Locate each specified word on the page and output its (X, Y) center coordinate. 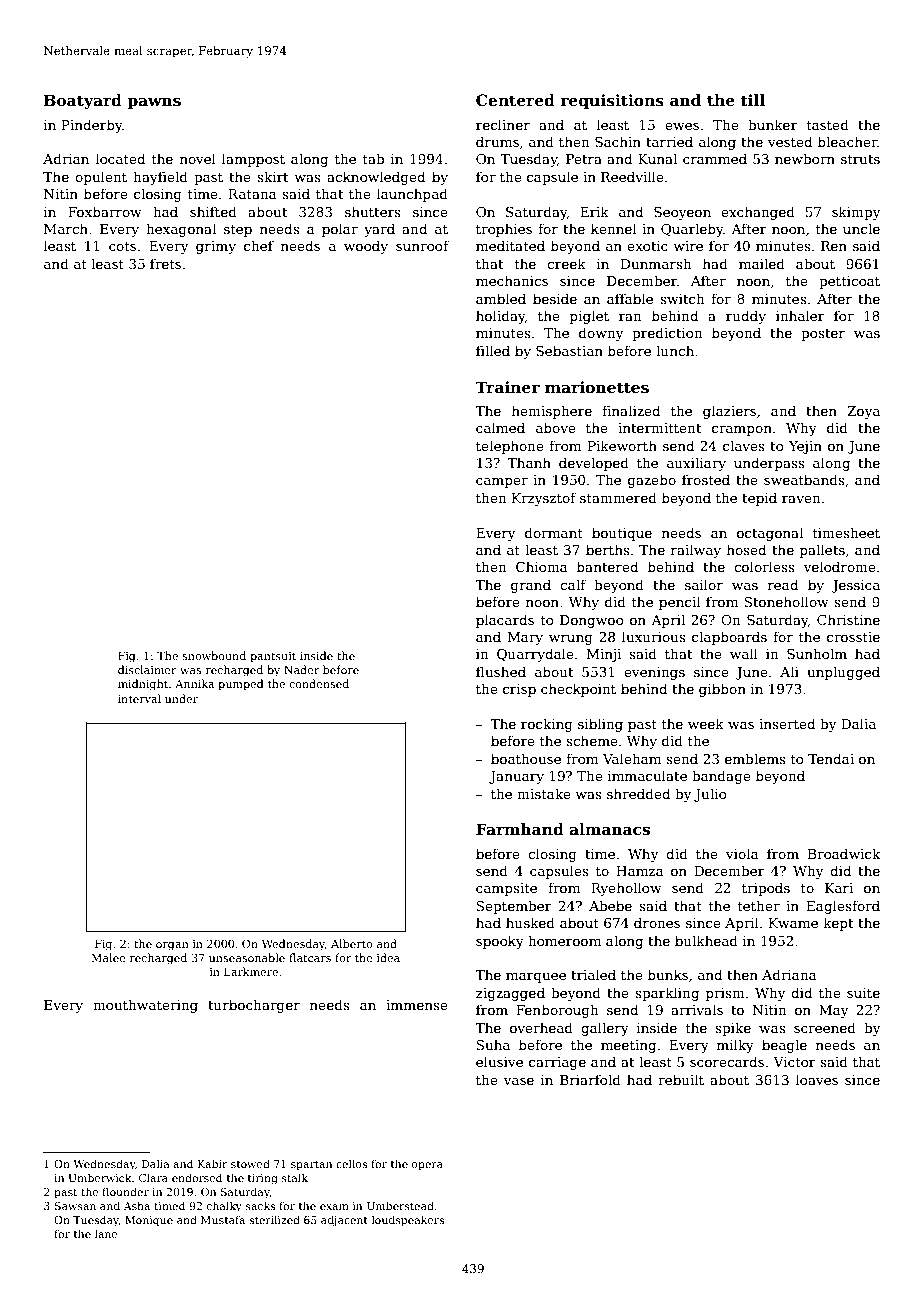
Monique (149, 1221)
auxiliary (696, 464)
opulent (101, 178)
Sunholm (817, 653)
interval (139, 698)
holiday (500, 317)
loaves (817, 1079)
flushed (501, 671)
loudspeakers (408, 1220)
